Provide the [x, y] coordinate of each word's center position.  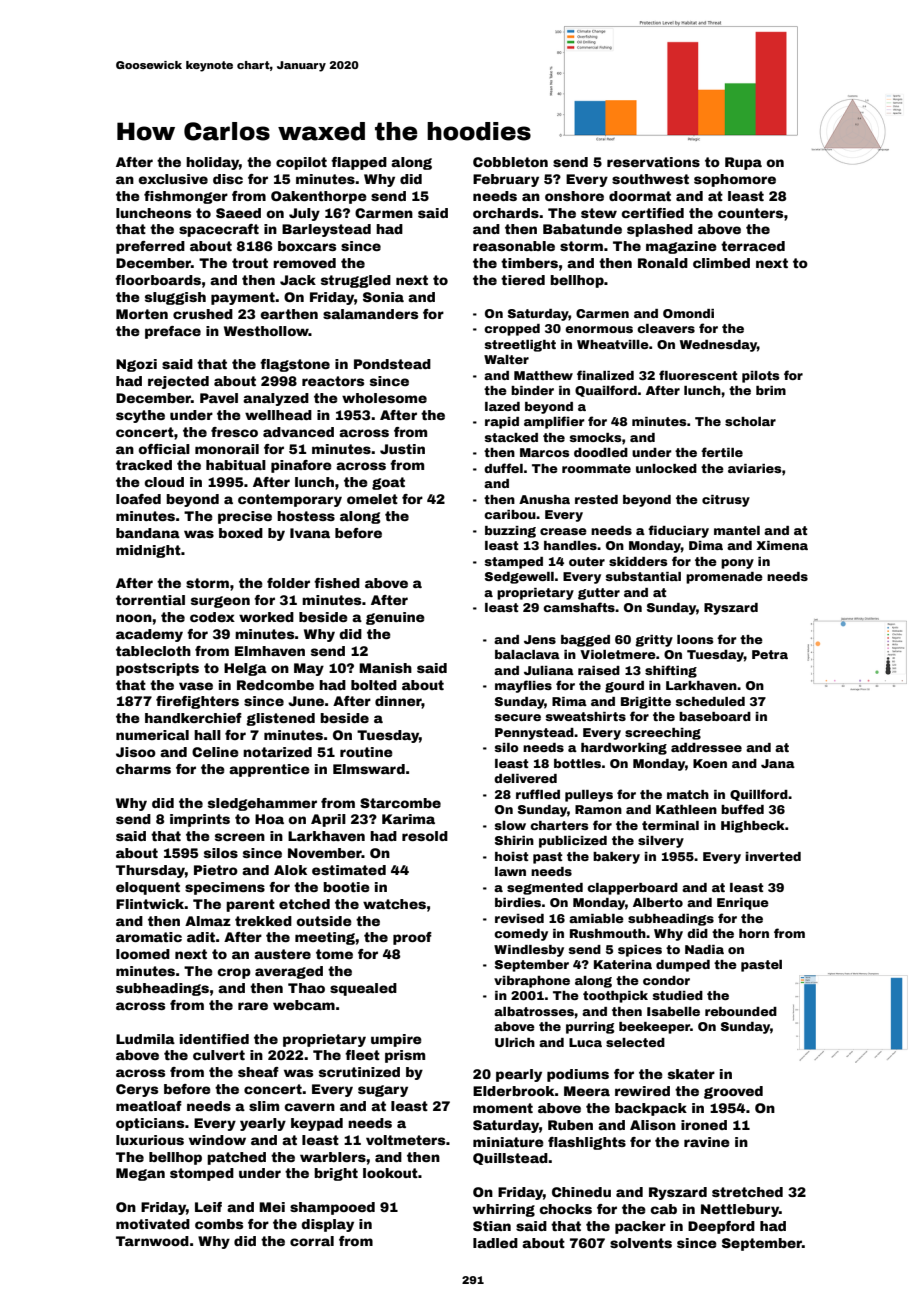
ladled [495, 1243]
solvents [641, 1243]
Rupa [743, 163]
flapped [359, 163]
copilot [301, 163]
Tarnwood [152, 1241]
